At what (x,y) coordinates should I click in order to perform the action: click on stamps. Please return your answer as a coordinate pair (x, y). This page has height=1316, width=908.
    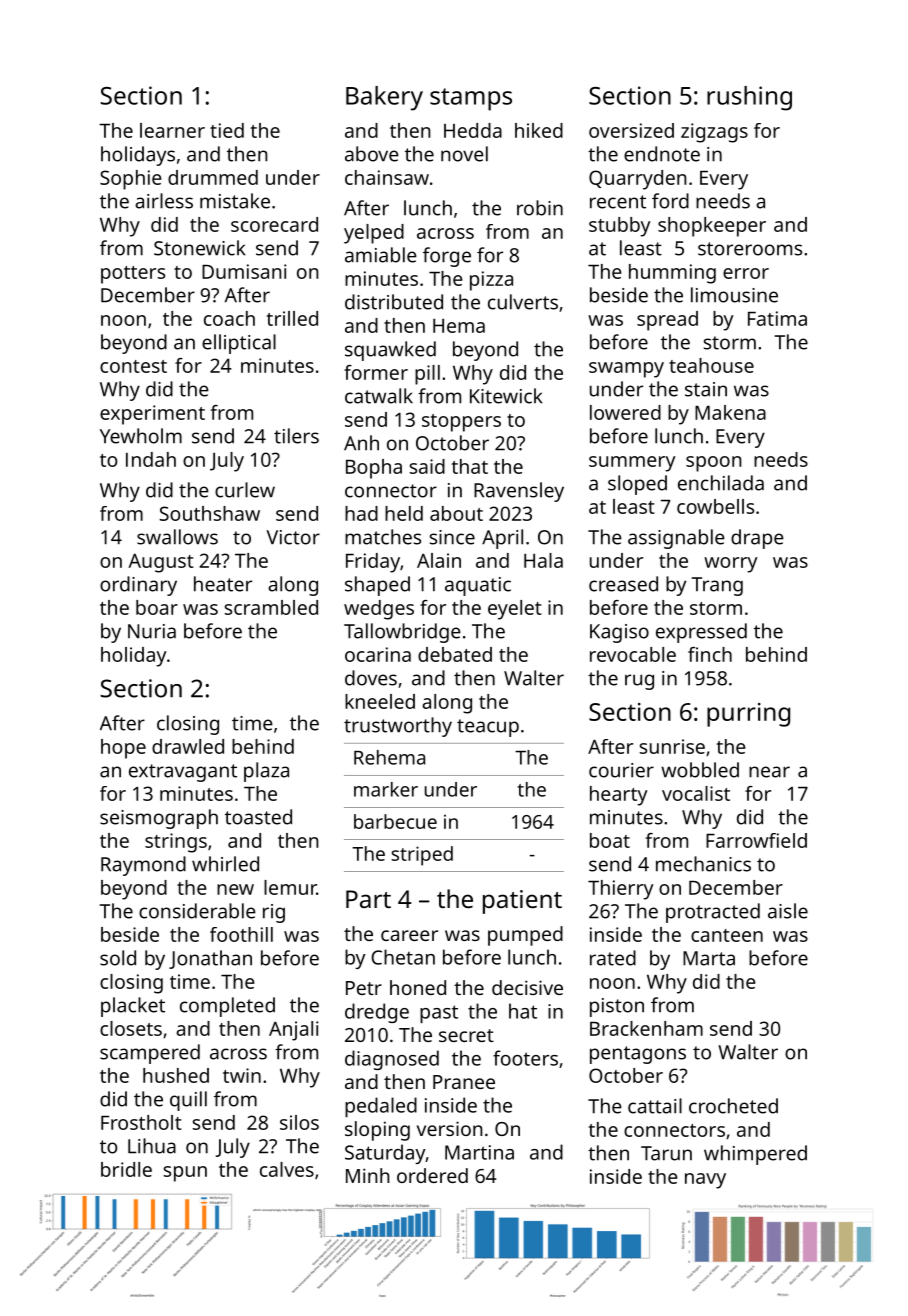
    Looking at the image, I should click on (471, 99).
